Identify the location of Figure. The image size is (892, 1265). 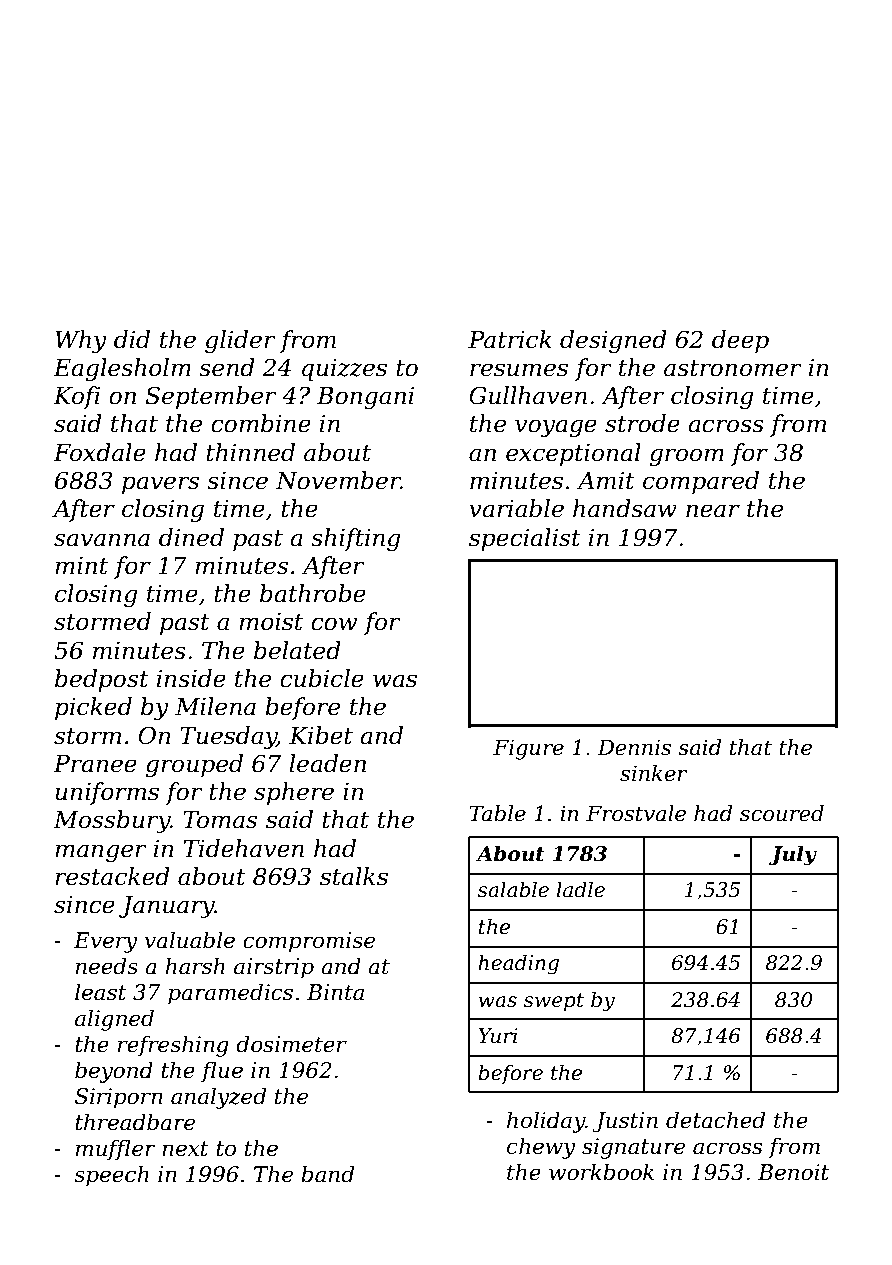
(528, 749).
